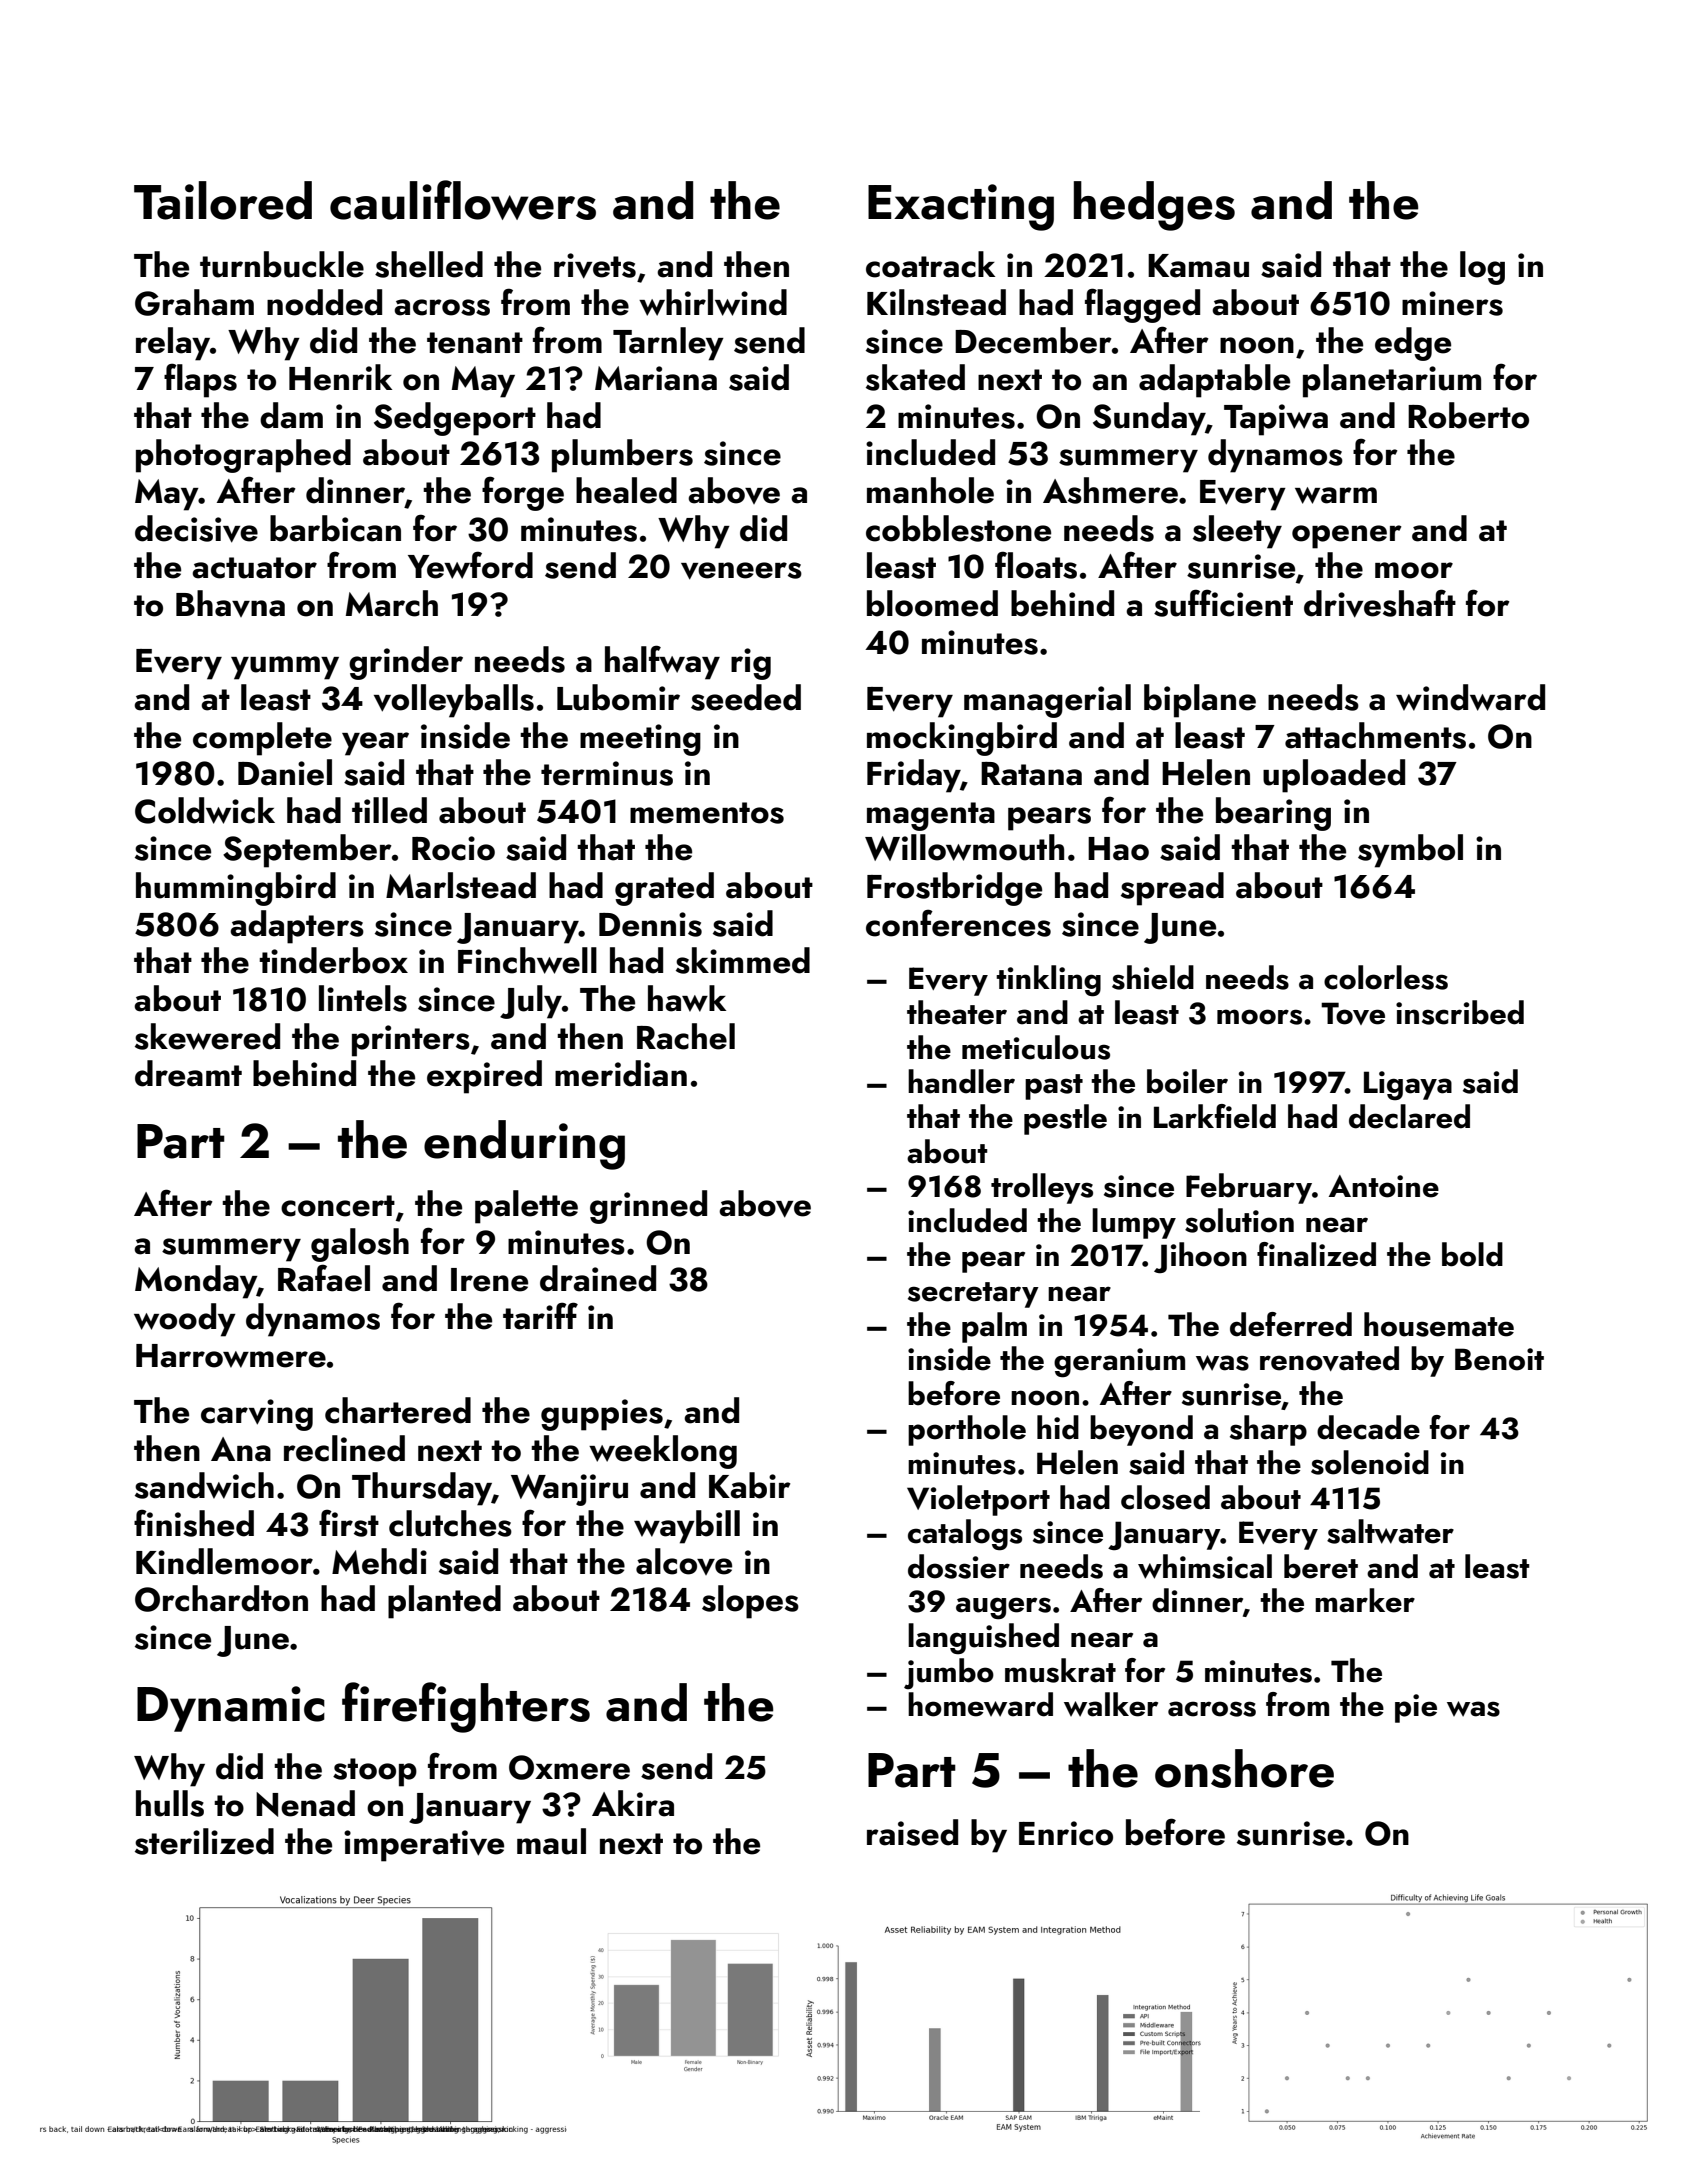 The width and height of the image is (1683, 2178). What do you see at coordinates (1392, 381) in the image?
I see `planetarium` at bounding box center [1392, 381].
